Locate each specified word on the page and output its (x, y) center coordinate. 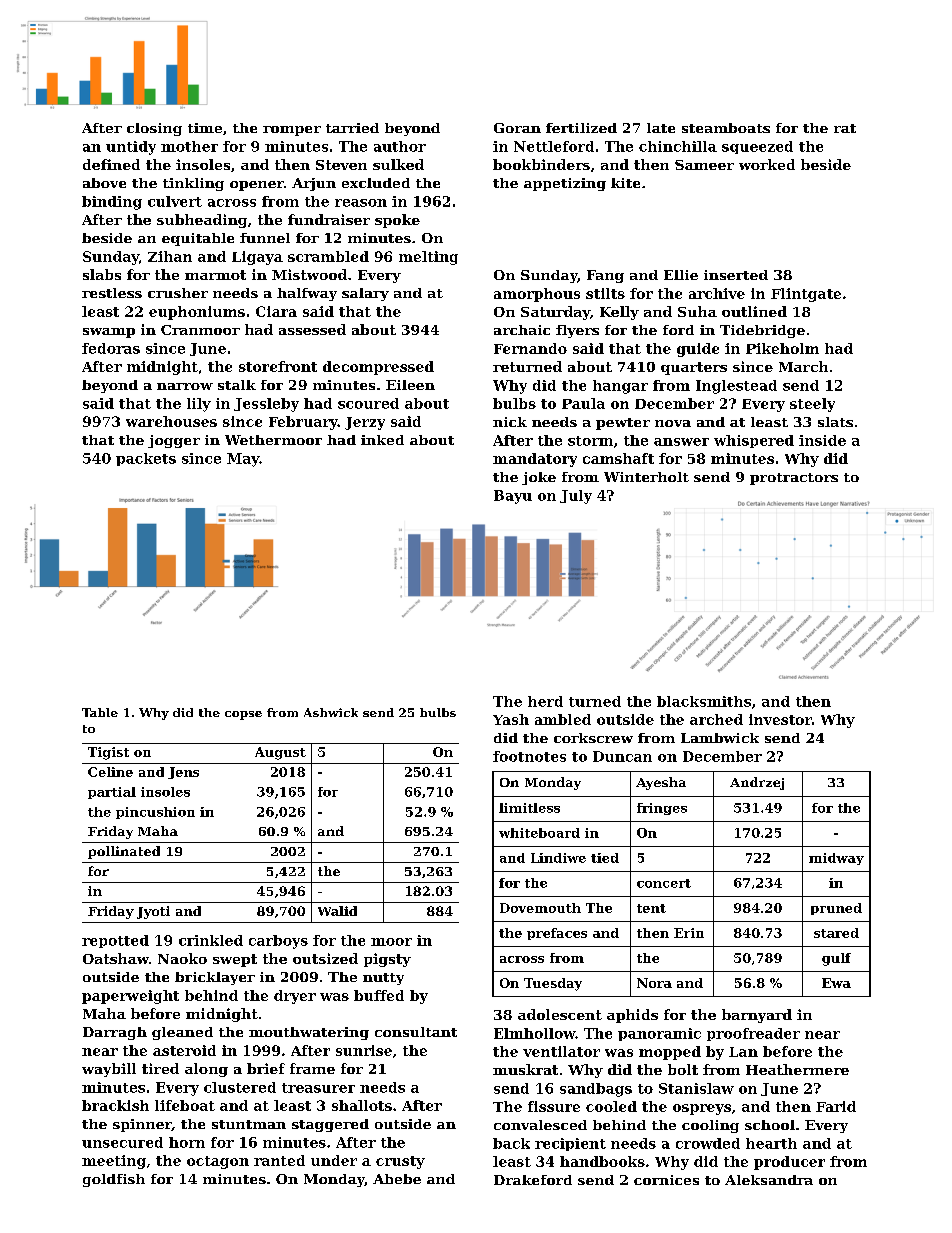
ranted (279, 1160)
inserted (736, 275)
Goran (517, 128)
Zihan (170, 256)
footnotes (529, 756)
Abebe (397, 1179)
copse (243, 715)
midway (836, 859)
